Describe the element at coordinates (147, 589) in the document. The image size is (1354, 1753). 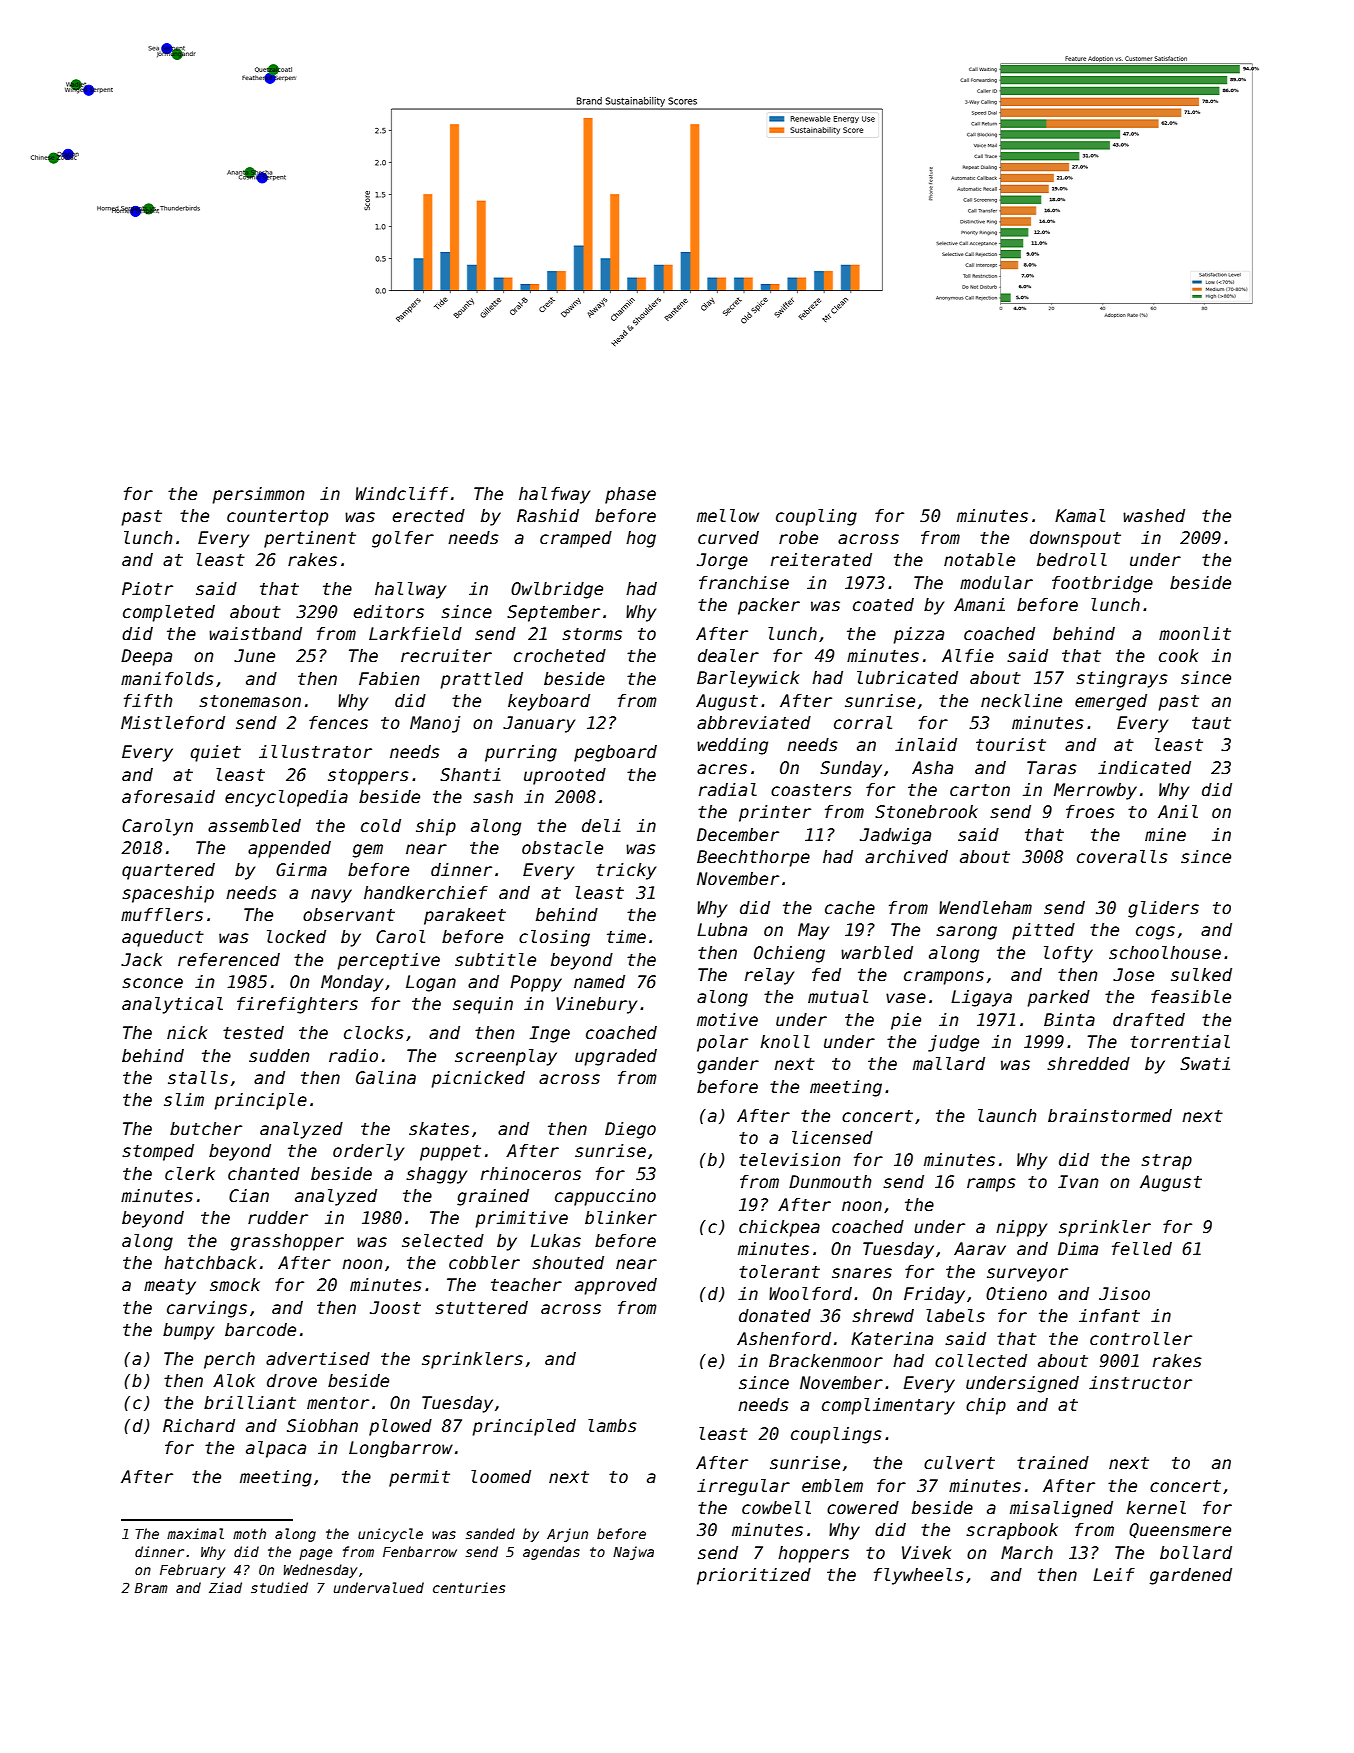
I see `Piotr` at that location.
